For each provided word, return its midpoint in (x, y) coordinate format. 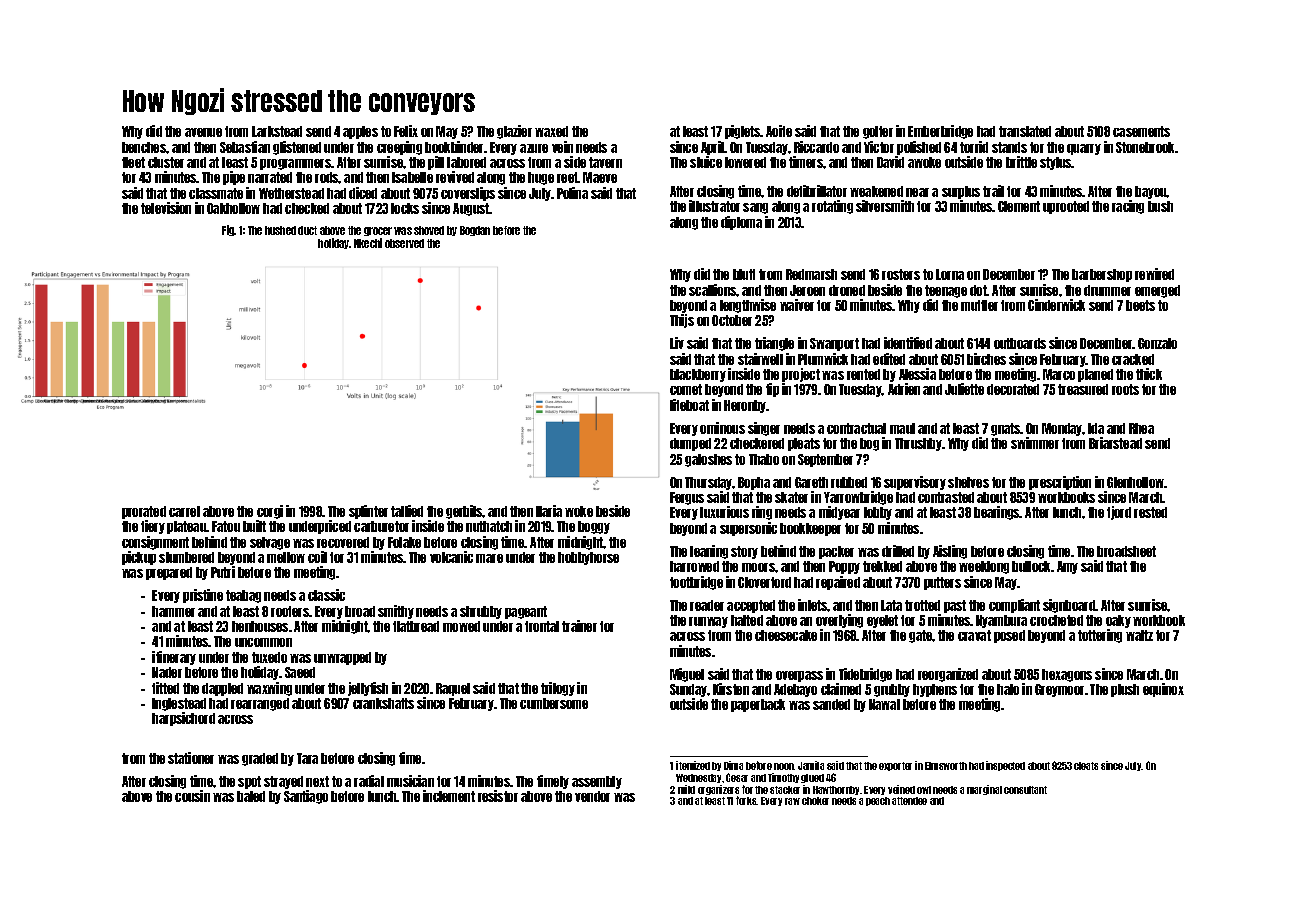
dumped (690, 444)
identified (908, 343)
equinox (1163, 690)
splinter (368, 512)
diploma (741, 223)
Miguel (687, 675)
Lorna (950, 274)
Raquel (453, 689)
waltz (1139, 635)
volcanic (451, 557)
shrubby (481, 612)
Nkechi (368, 243)
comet (686, 389)
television (166, 208)
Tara (307, 758)
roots (1125, 389)
